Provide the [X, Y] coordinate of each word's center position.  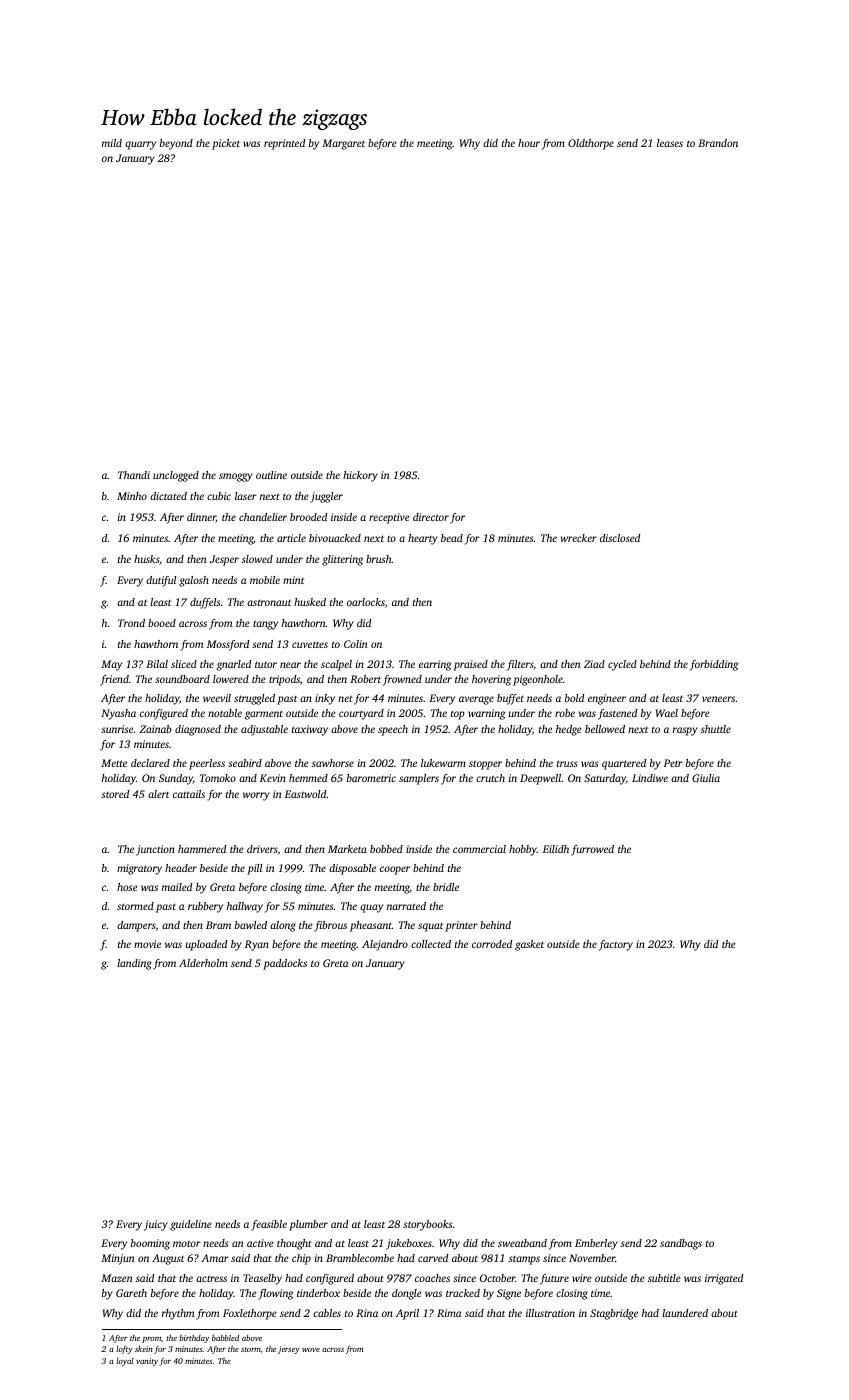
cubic [219, 496]
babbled [225, 1338]
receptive [389, 518]
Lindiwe [650, 778]
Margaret [343, 144]
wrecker [579, 538]
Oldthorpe [591, 144]
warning [486, 714]
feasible [269, 1225]
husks [147, 560]
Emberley [596, 1244]
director [431, 517]
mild [112, 143]
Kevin [273, 778]
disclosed [620, 538]
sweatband [522, 1243]
